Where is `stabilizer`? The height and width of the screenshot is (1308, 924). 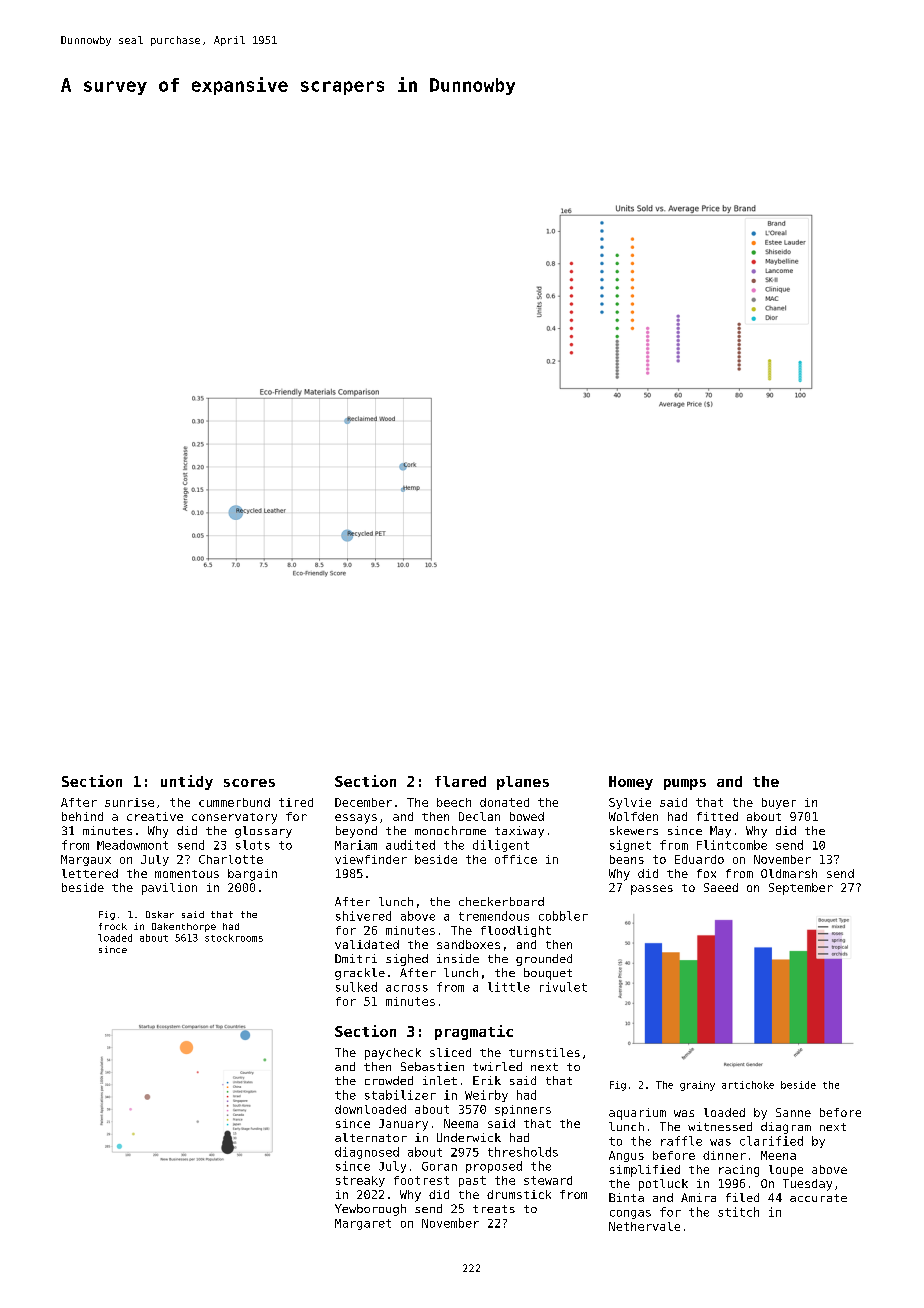
stabilizer is located at coordinates (400, 1095).
